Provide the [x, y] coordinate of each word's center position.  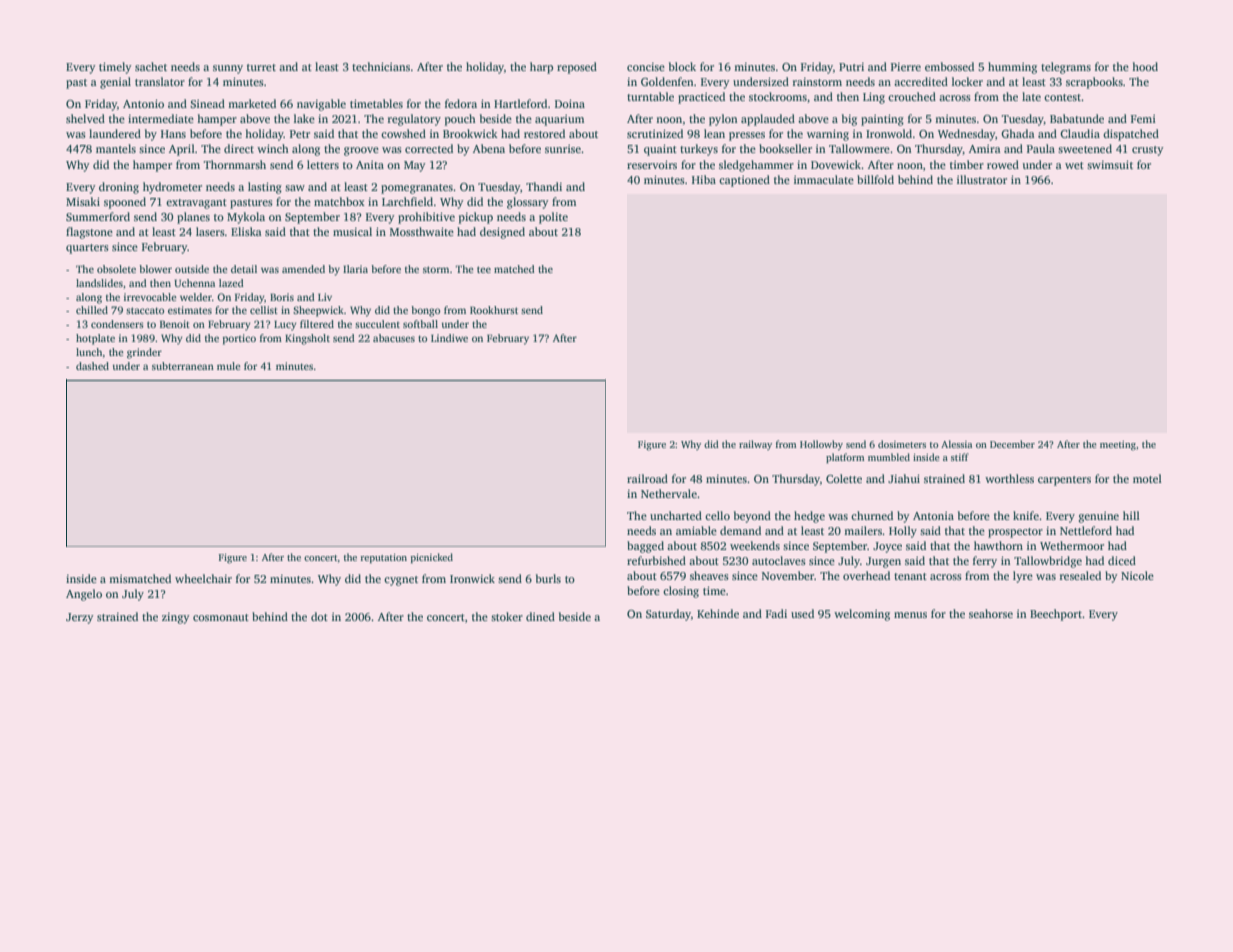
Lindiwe [449, 338]
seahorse [991, 613]
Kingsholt [307, 339]
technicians [381, 66]
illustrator [982, 179]
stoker [507, 616]
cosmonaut [221, 617]
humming [1012, 68]
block [682, 66]
